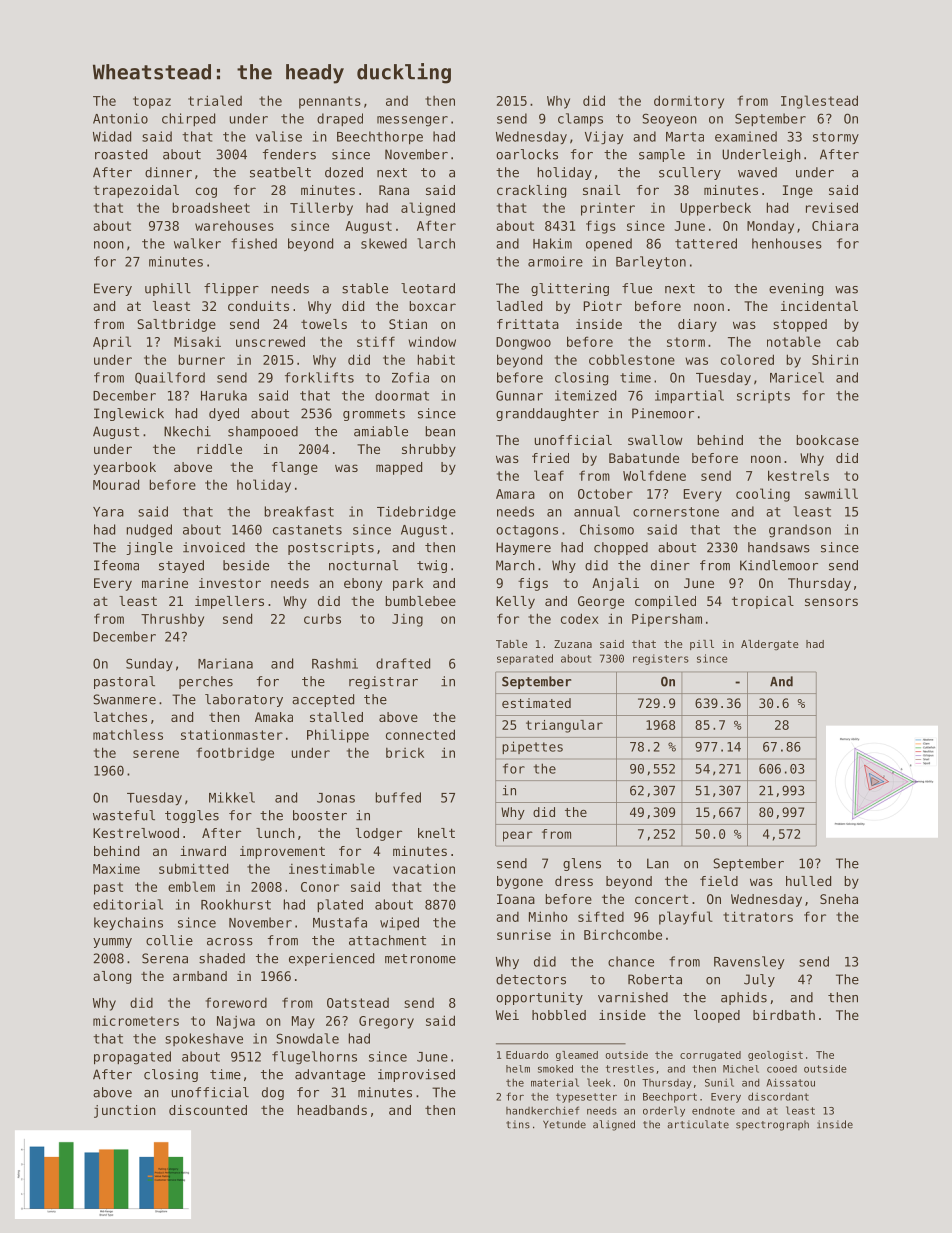 The width and height of the document is (952, 1233). Describe the element at coordinates (121, 154) in the document. I see `roasted` at that location.
